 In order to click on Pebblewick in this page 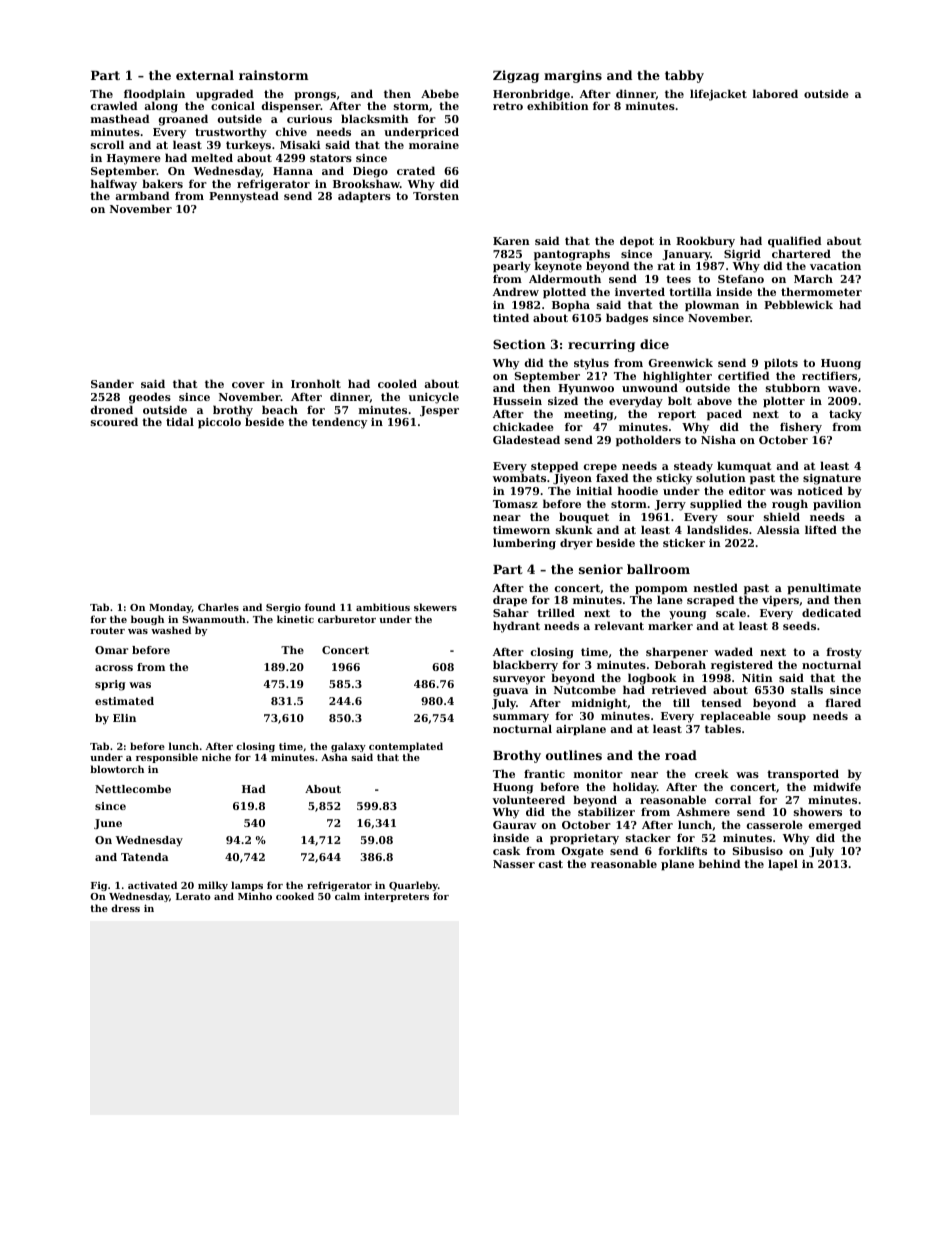, I will do `click(798, 304)`.
